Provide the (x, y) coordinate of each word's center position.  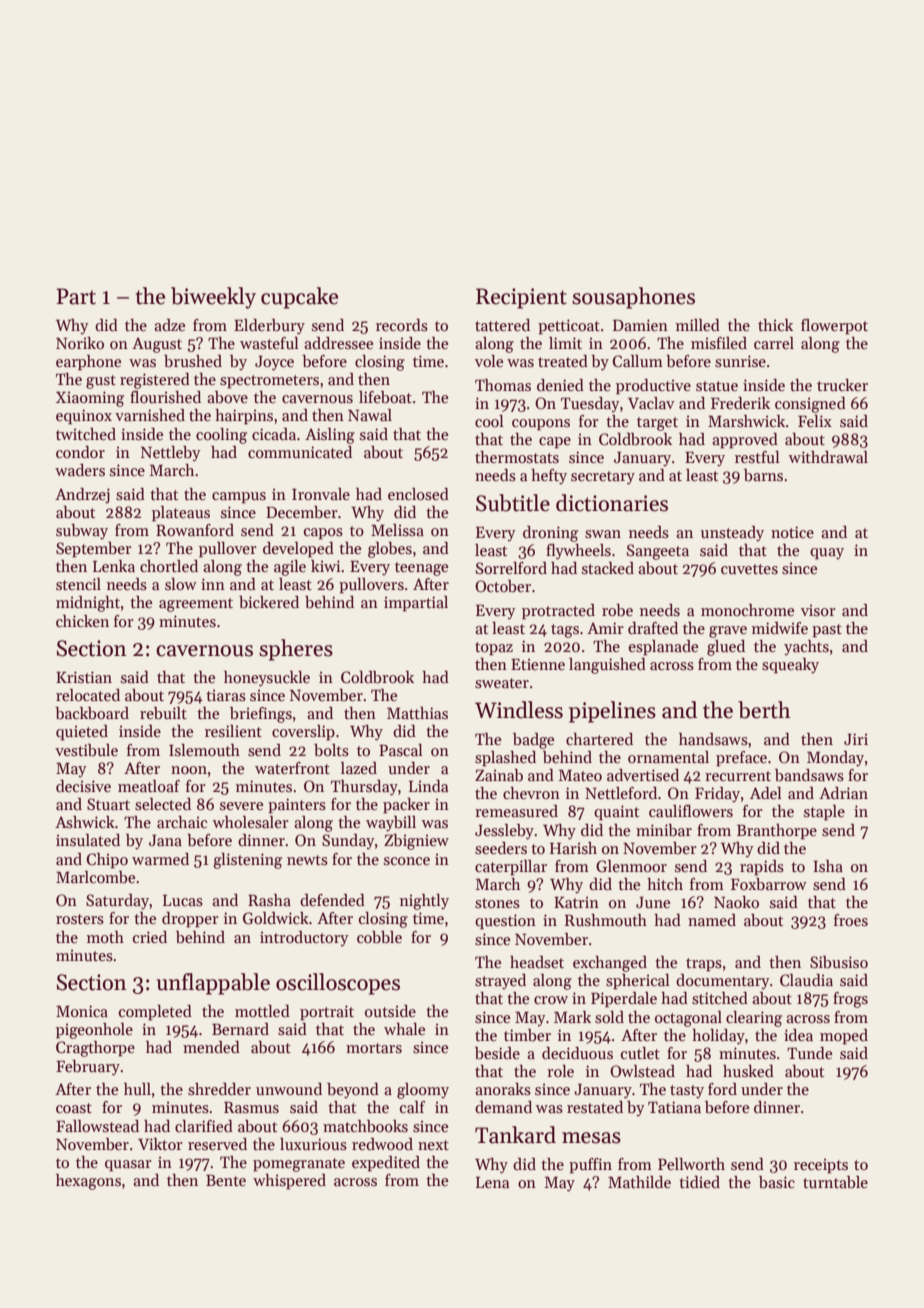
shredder (219, 1089)
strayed (500, 982)
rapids (762, 868)
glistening (247, 861)
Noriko (80, 343)
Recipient (521, 298)
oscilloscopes (338, 984)
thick (775, 325)
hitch (665, 884)
